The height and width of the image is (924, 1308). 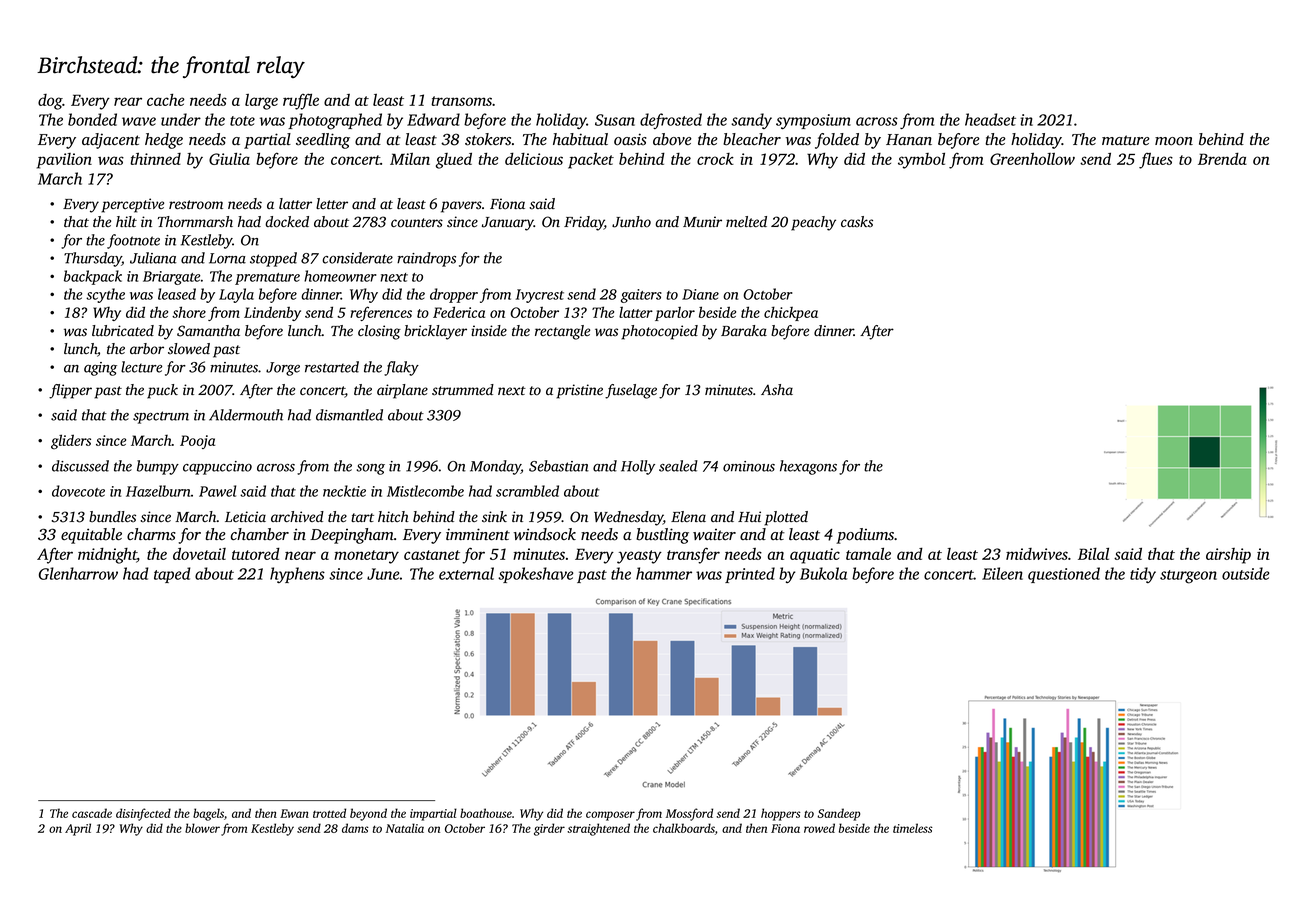 What do you see at coordinates (461, 101) in the image?
I see `transoms` at bounding box center [461, 101].
